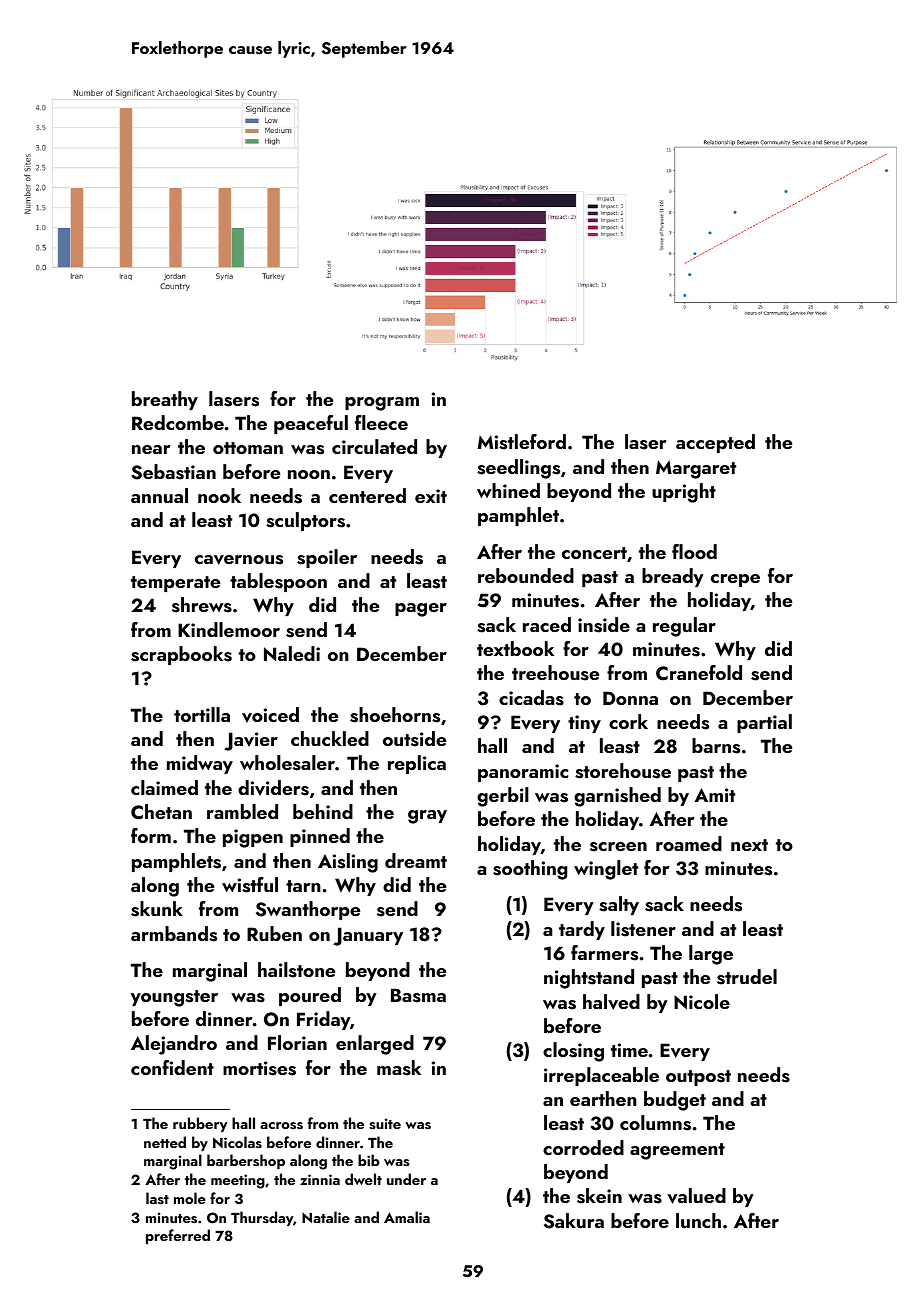 Image resolution: width=924 pixels, height=1314 pixels. What do you see at coordinates (259, 1068) in the image?
I see `mortises` at bounding box center [259, 1068].
